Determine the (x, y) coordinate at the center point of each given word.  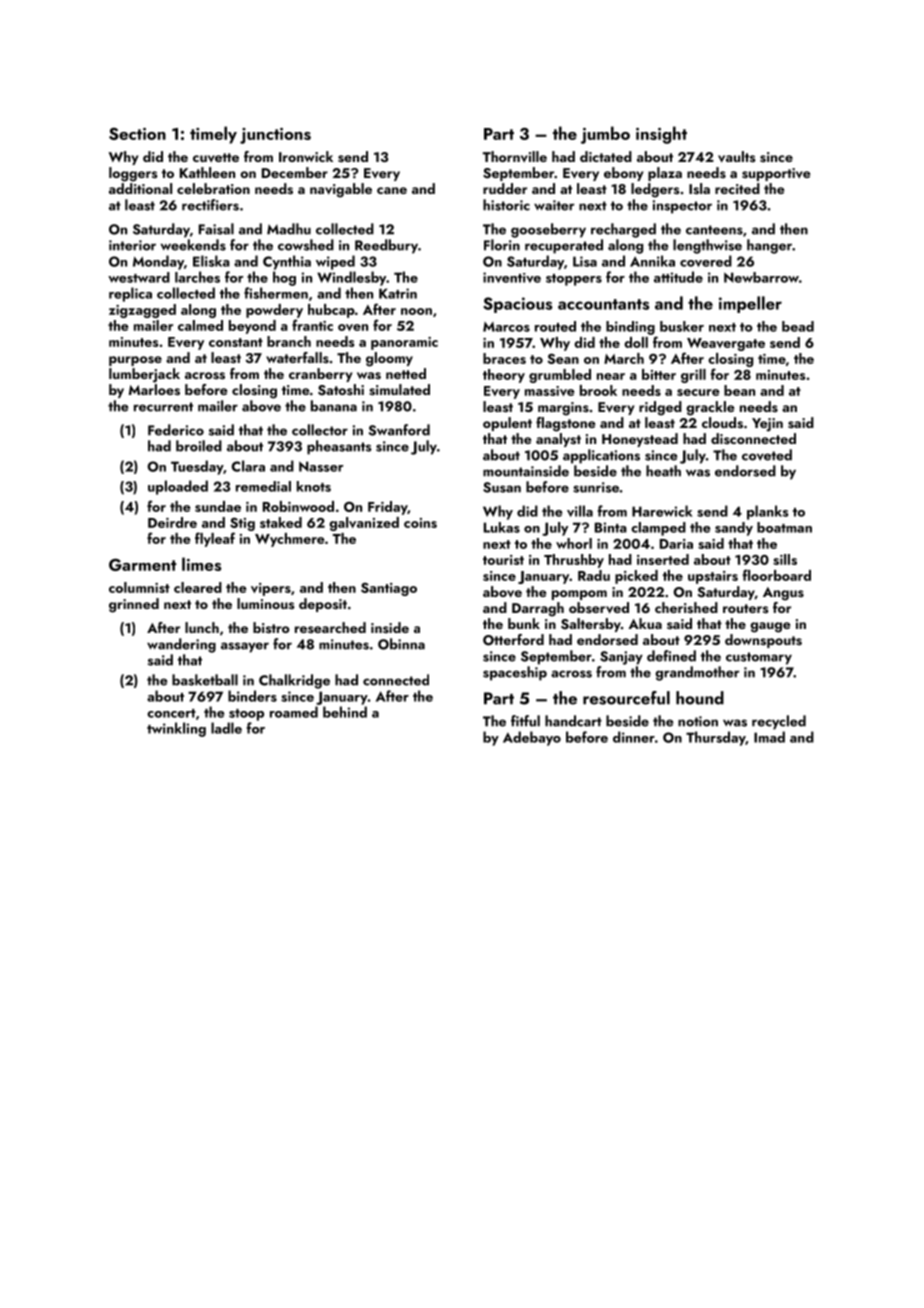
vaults (736, 157)
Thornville (515, 157)
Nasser (321, 466)
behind (345, 712)
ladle (226, 728)
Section (137, 134)
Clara (248, 466)
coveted (767, 455)
